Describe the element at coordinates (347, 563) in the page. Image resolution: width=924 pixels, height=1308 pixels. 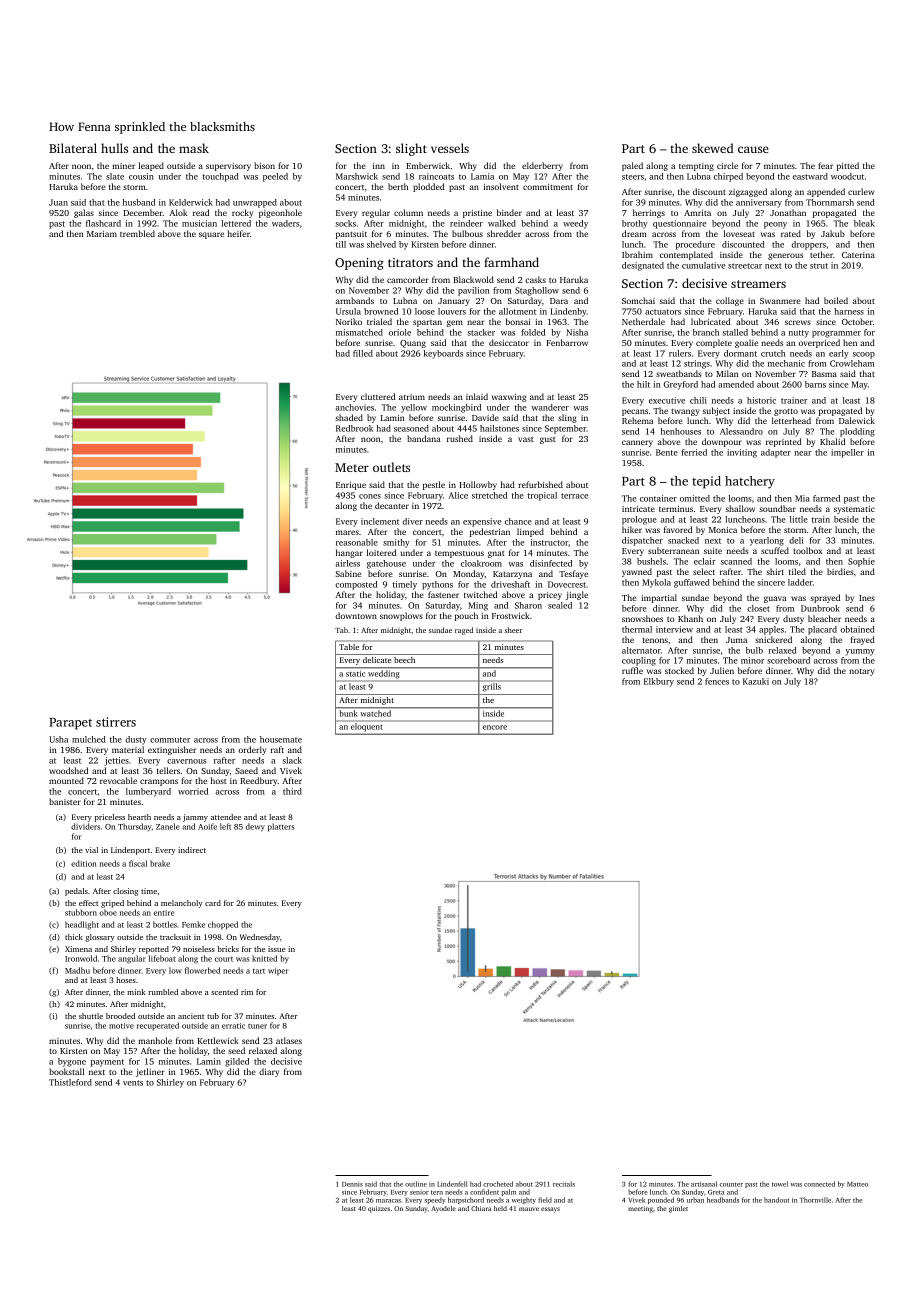
I see `airless` at that location.
